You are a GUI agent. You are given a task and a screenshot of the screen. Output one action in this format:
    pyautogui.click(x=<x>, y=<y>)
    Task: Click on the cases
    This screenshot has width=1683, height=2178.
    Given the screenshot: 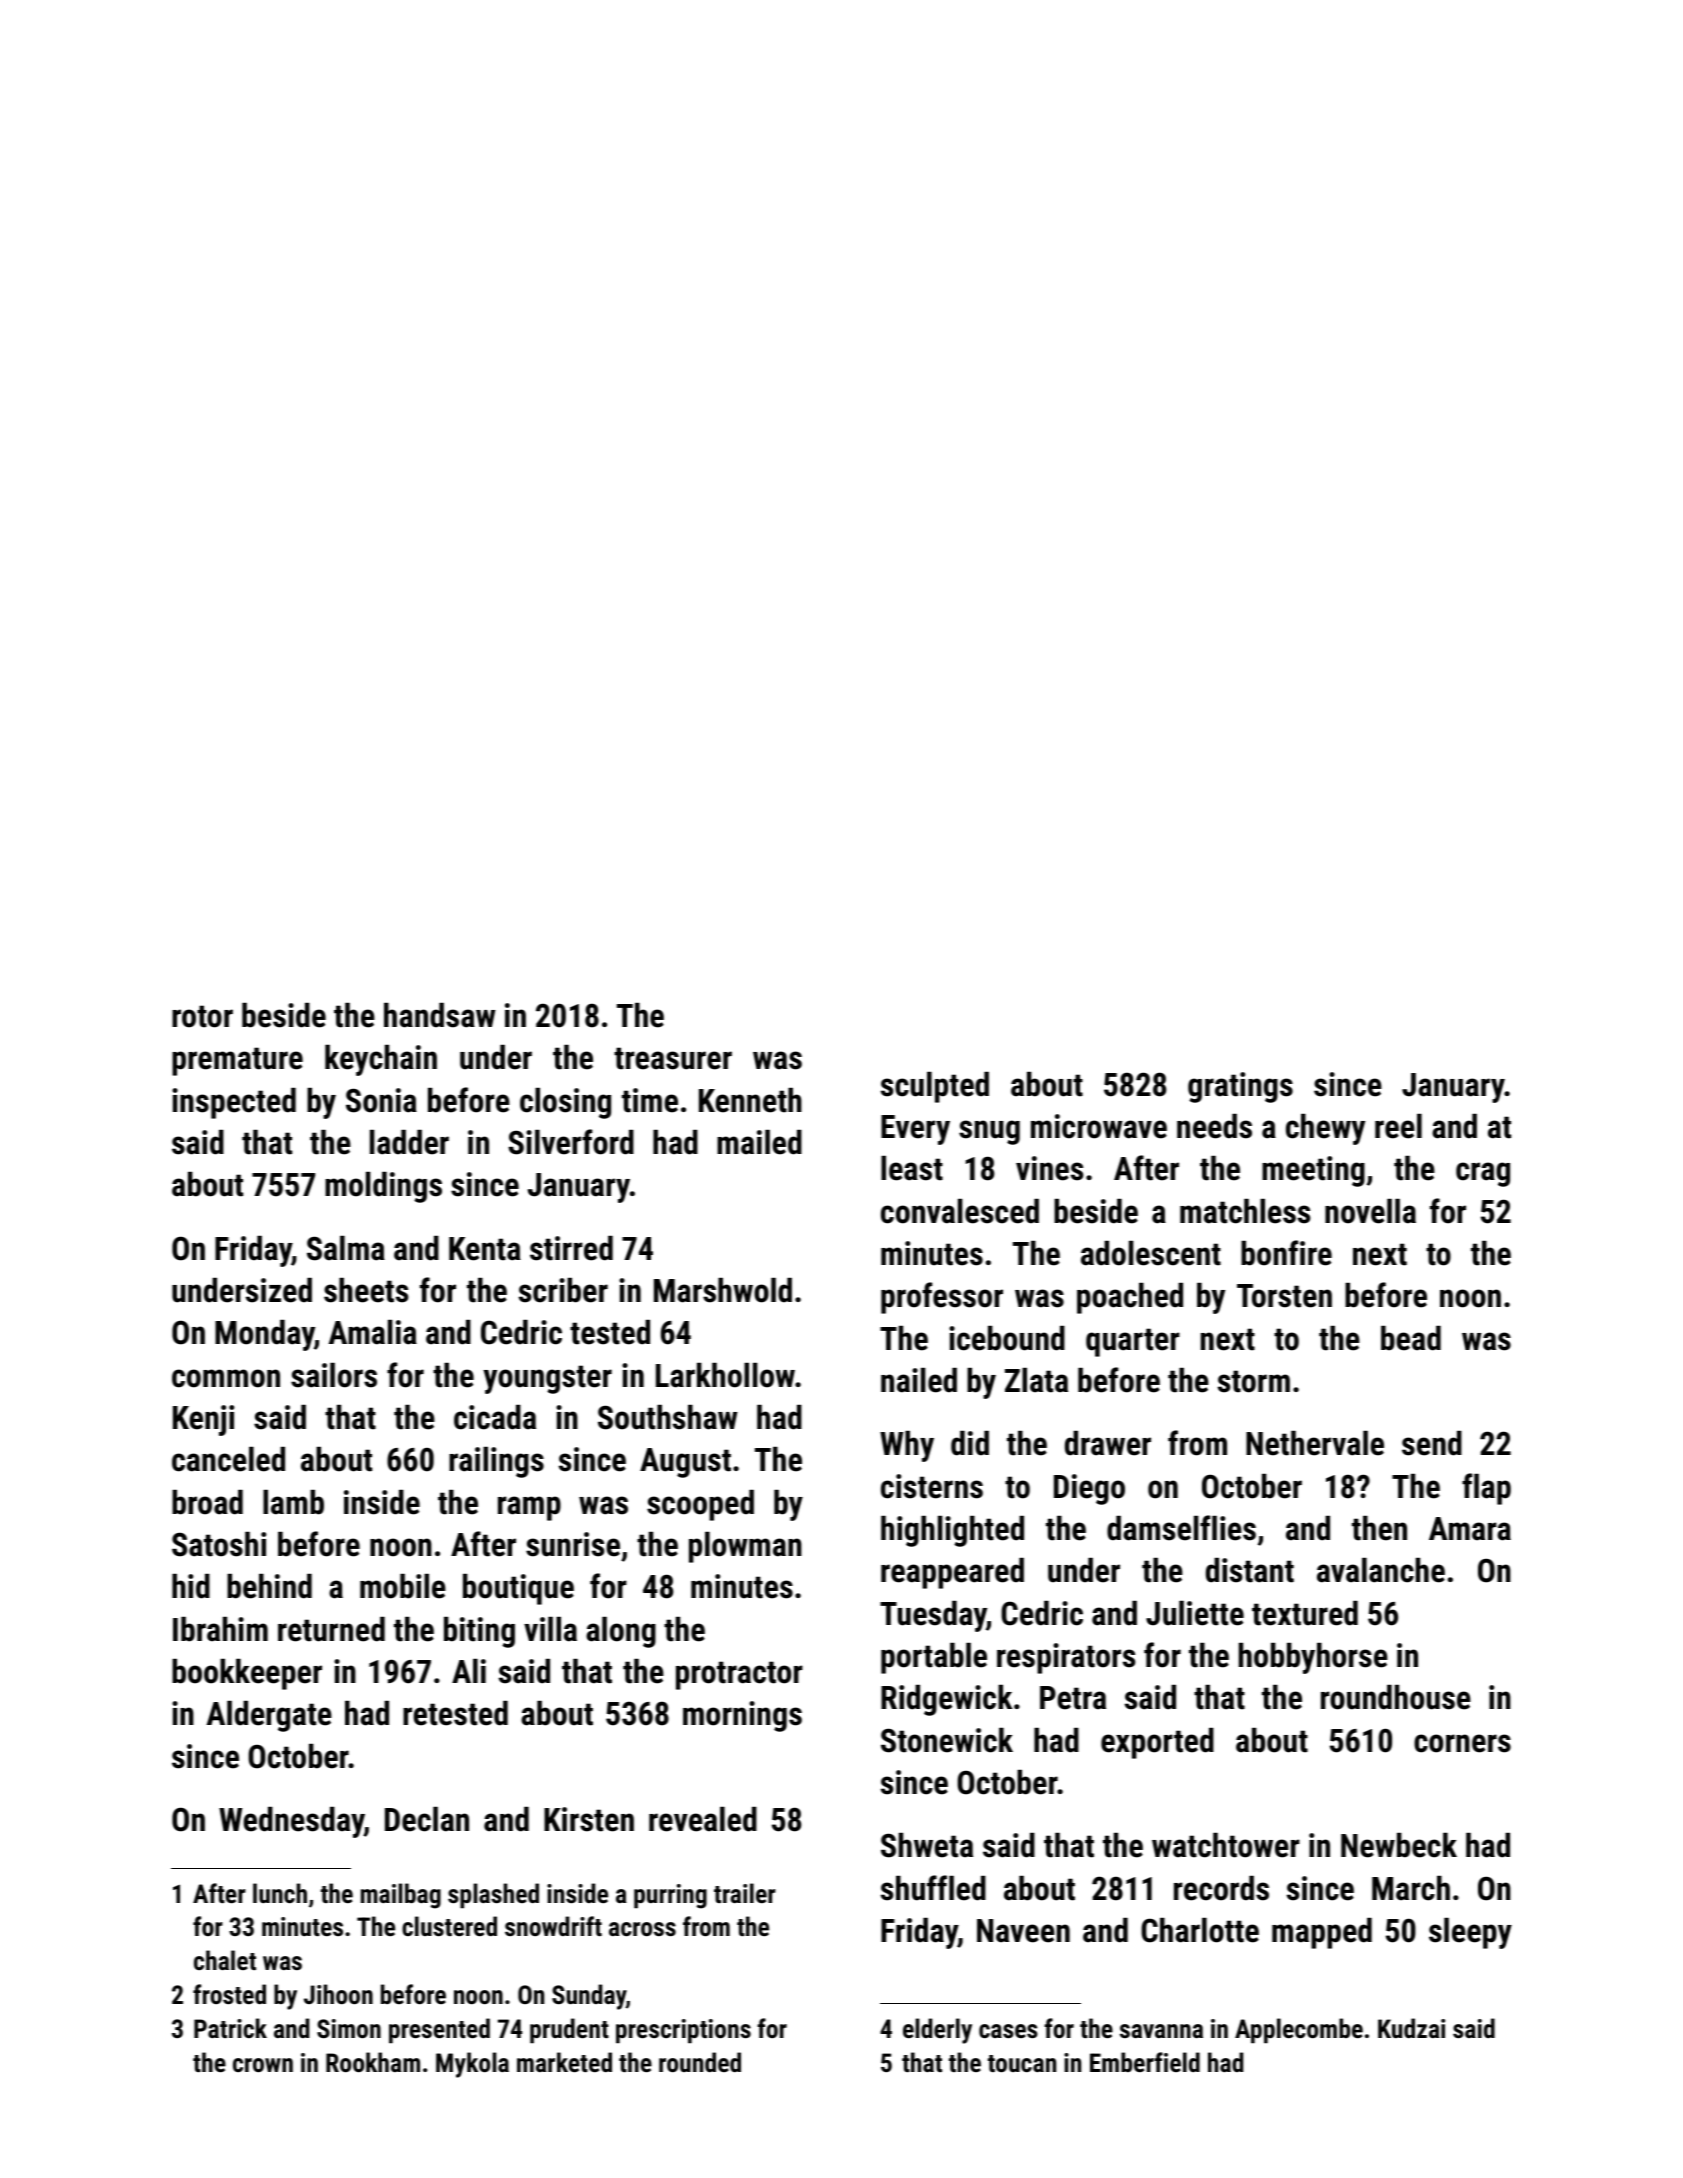 What is the action you would take?
    pyautogui.click(x=1008, y=2031)
